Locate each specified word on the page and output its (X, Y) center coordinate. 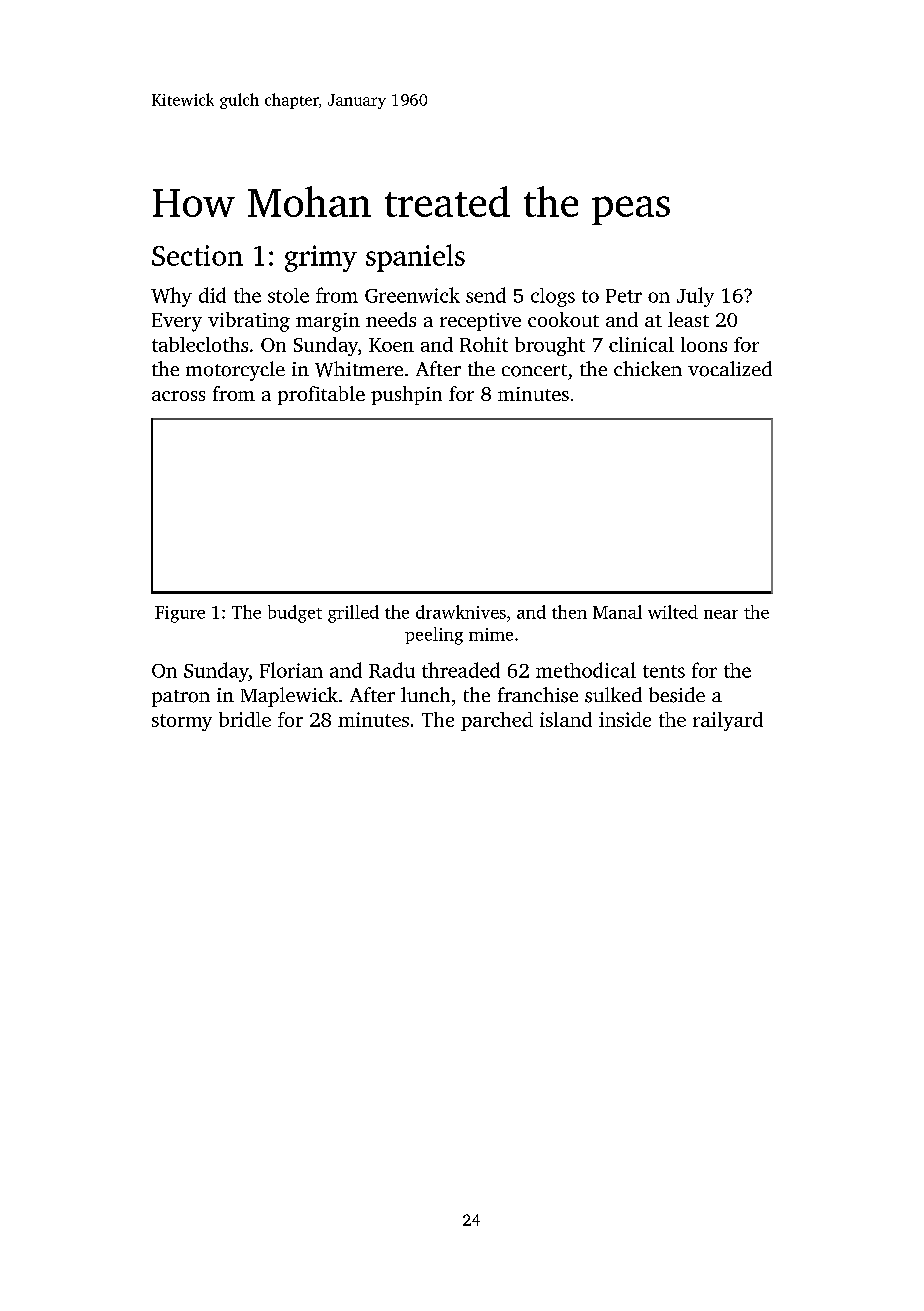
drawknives (461, 612)
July (695, 297)
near (721, 614)
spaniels (415, 258)
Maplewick (289, 697)
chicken (648, 368)
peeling (434, 636)
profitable (321, 395)
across (178, 396)
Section (197, 255)
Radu (392, 670)
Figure (180, 614)
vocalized (730, 369)
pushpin (406, 395)
